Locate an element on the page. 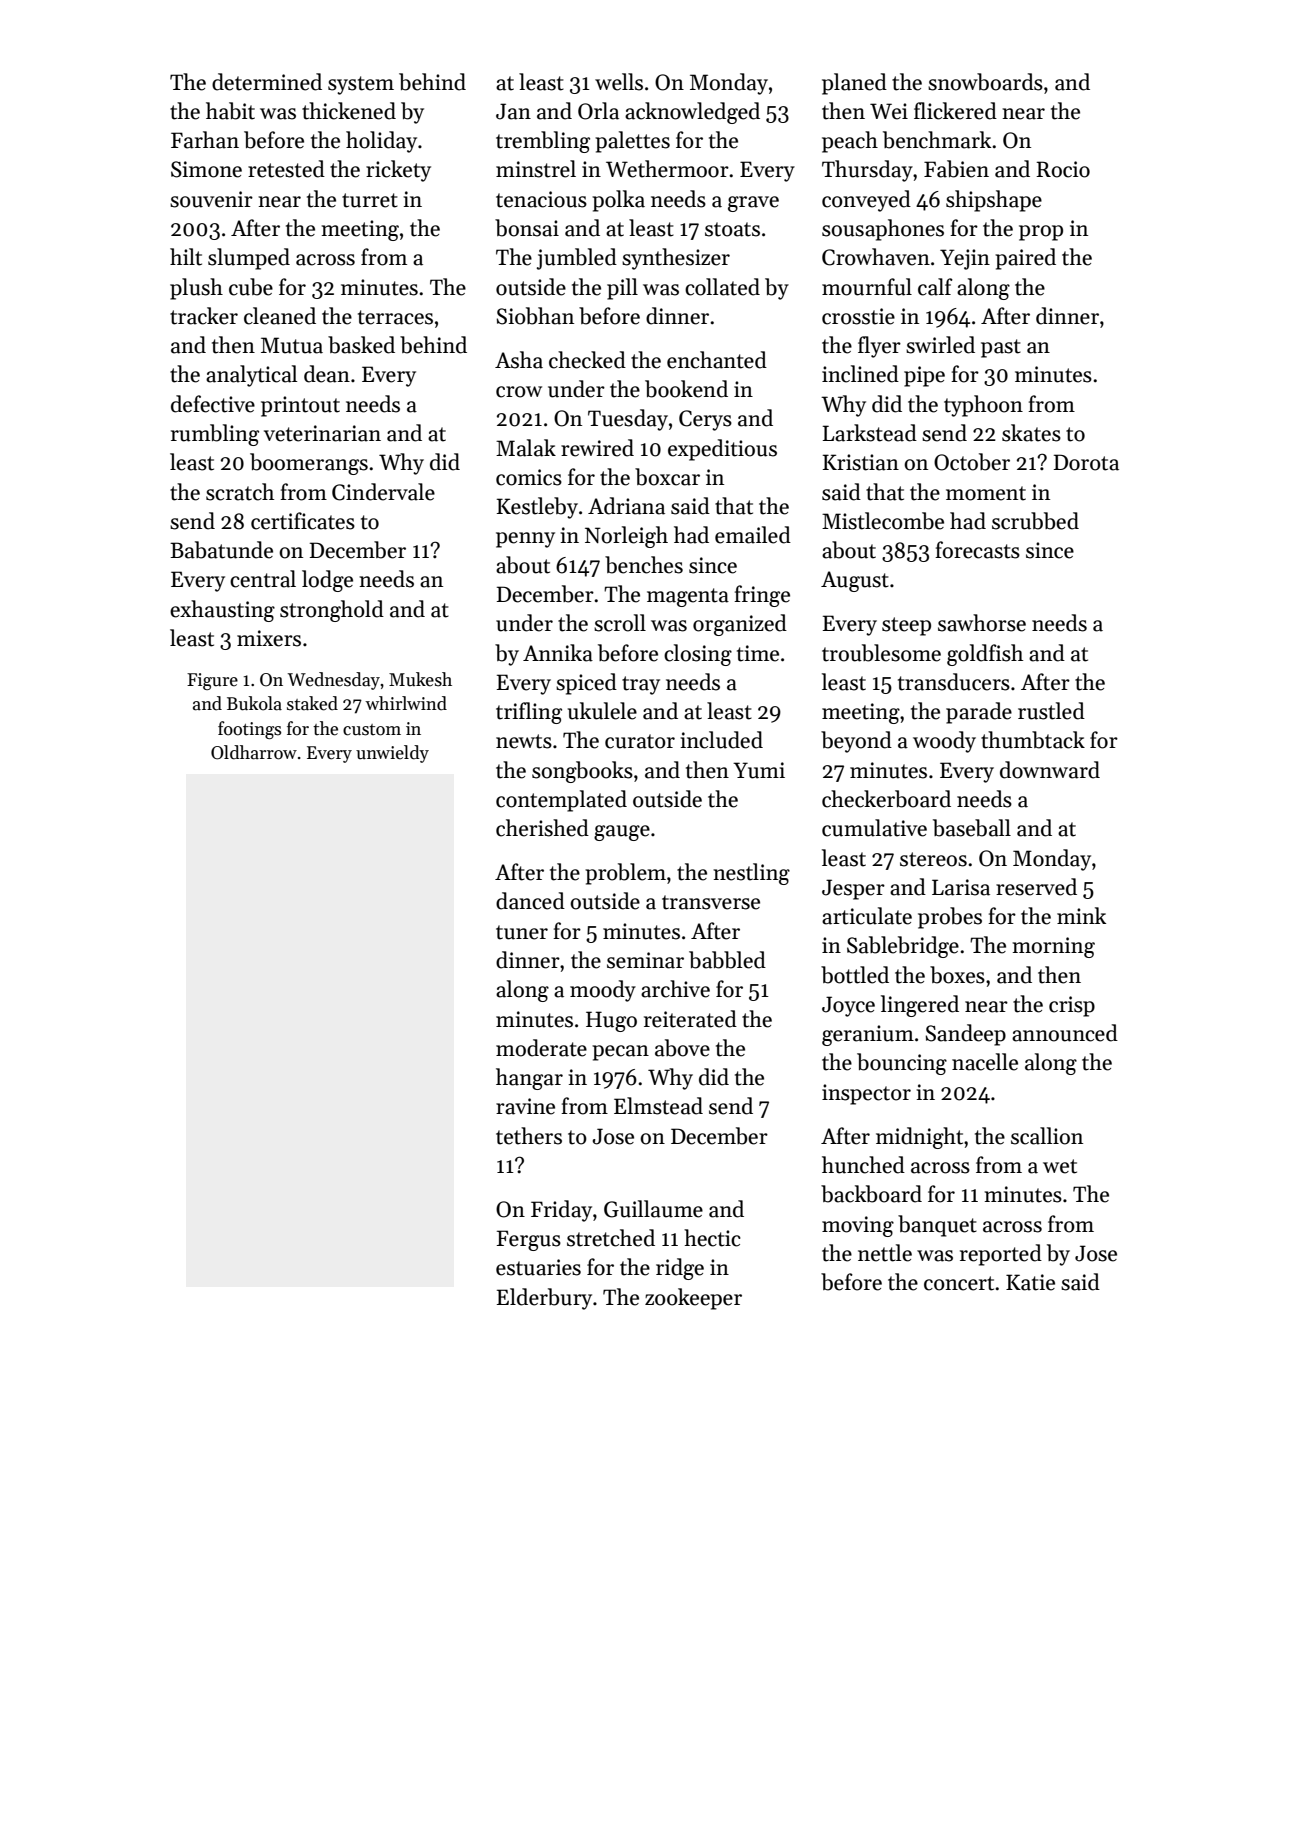 This image has width=1291, height=1826. Babatunde is located at coordinates (221, 550).
